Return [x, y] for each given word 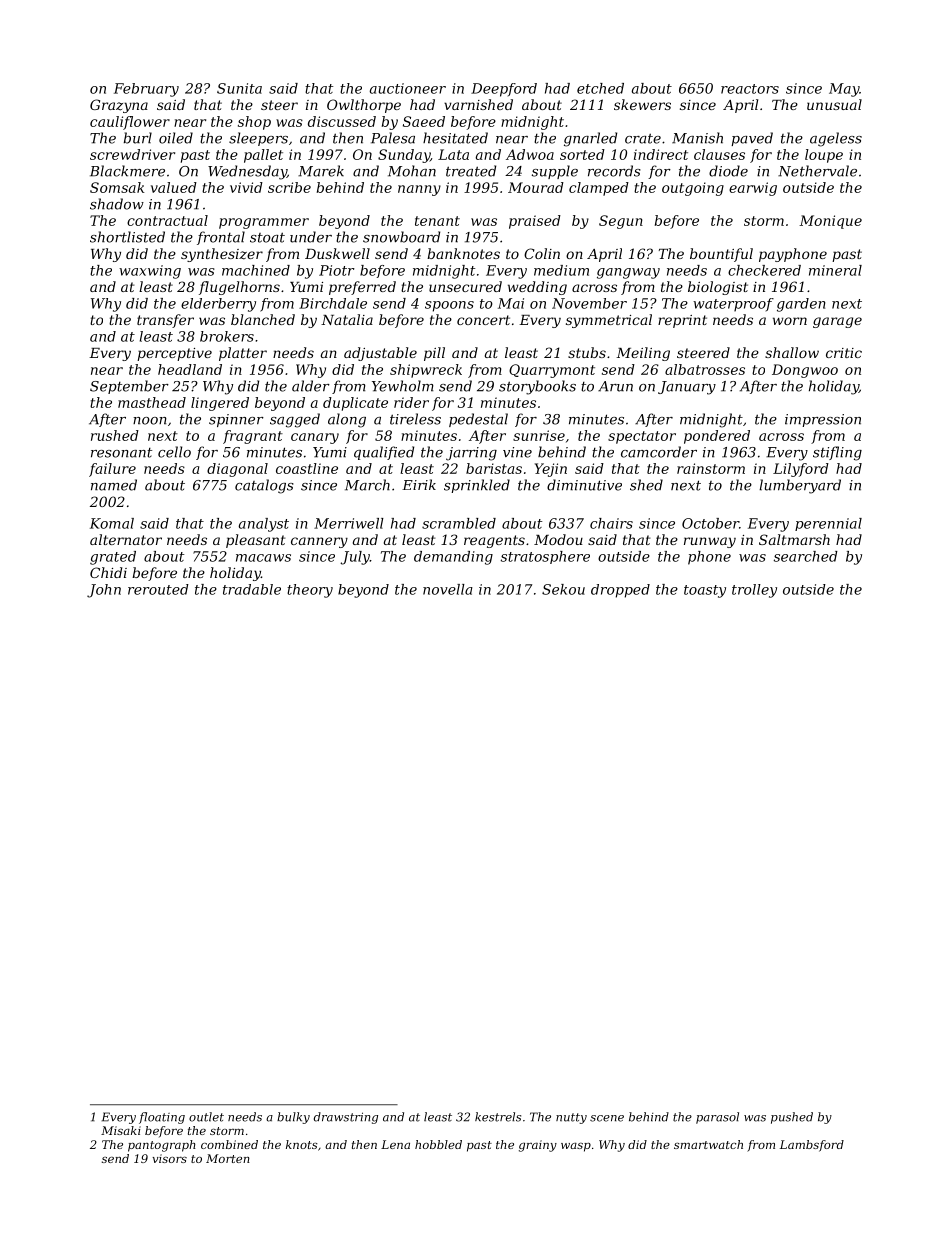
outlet [206, 1117]
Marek [321, 171]
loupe [824, 156]
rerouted [158, 589]
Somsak [117, 187]
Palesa [393, 138]
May [844, 90]
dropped [620, 591]
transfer [165, 321]
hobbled [438, 1144]
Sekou [563, 589]
